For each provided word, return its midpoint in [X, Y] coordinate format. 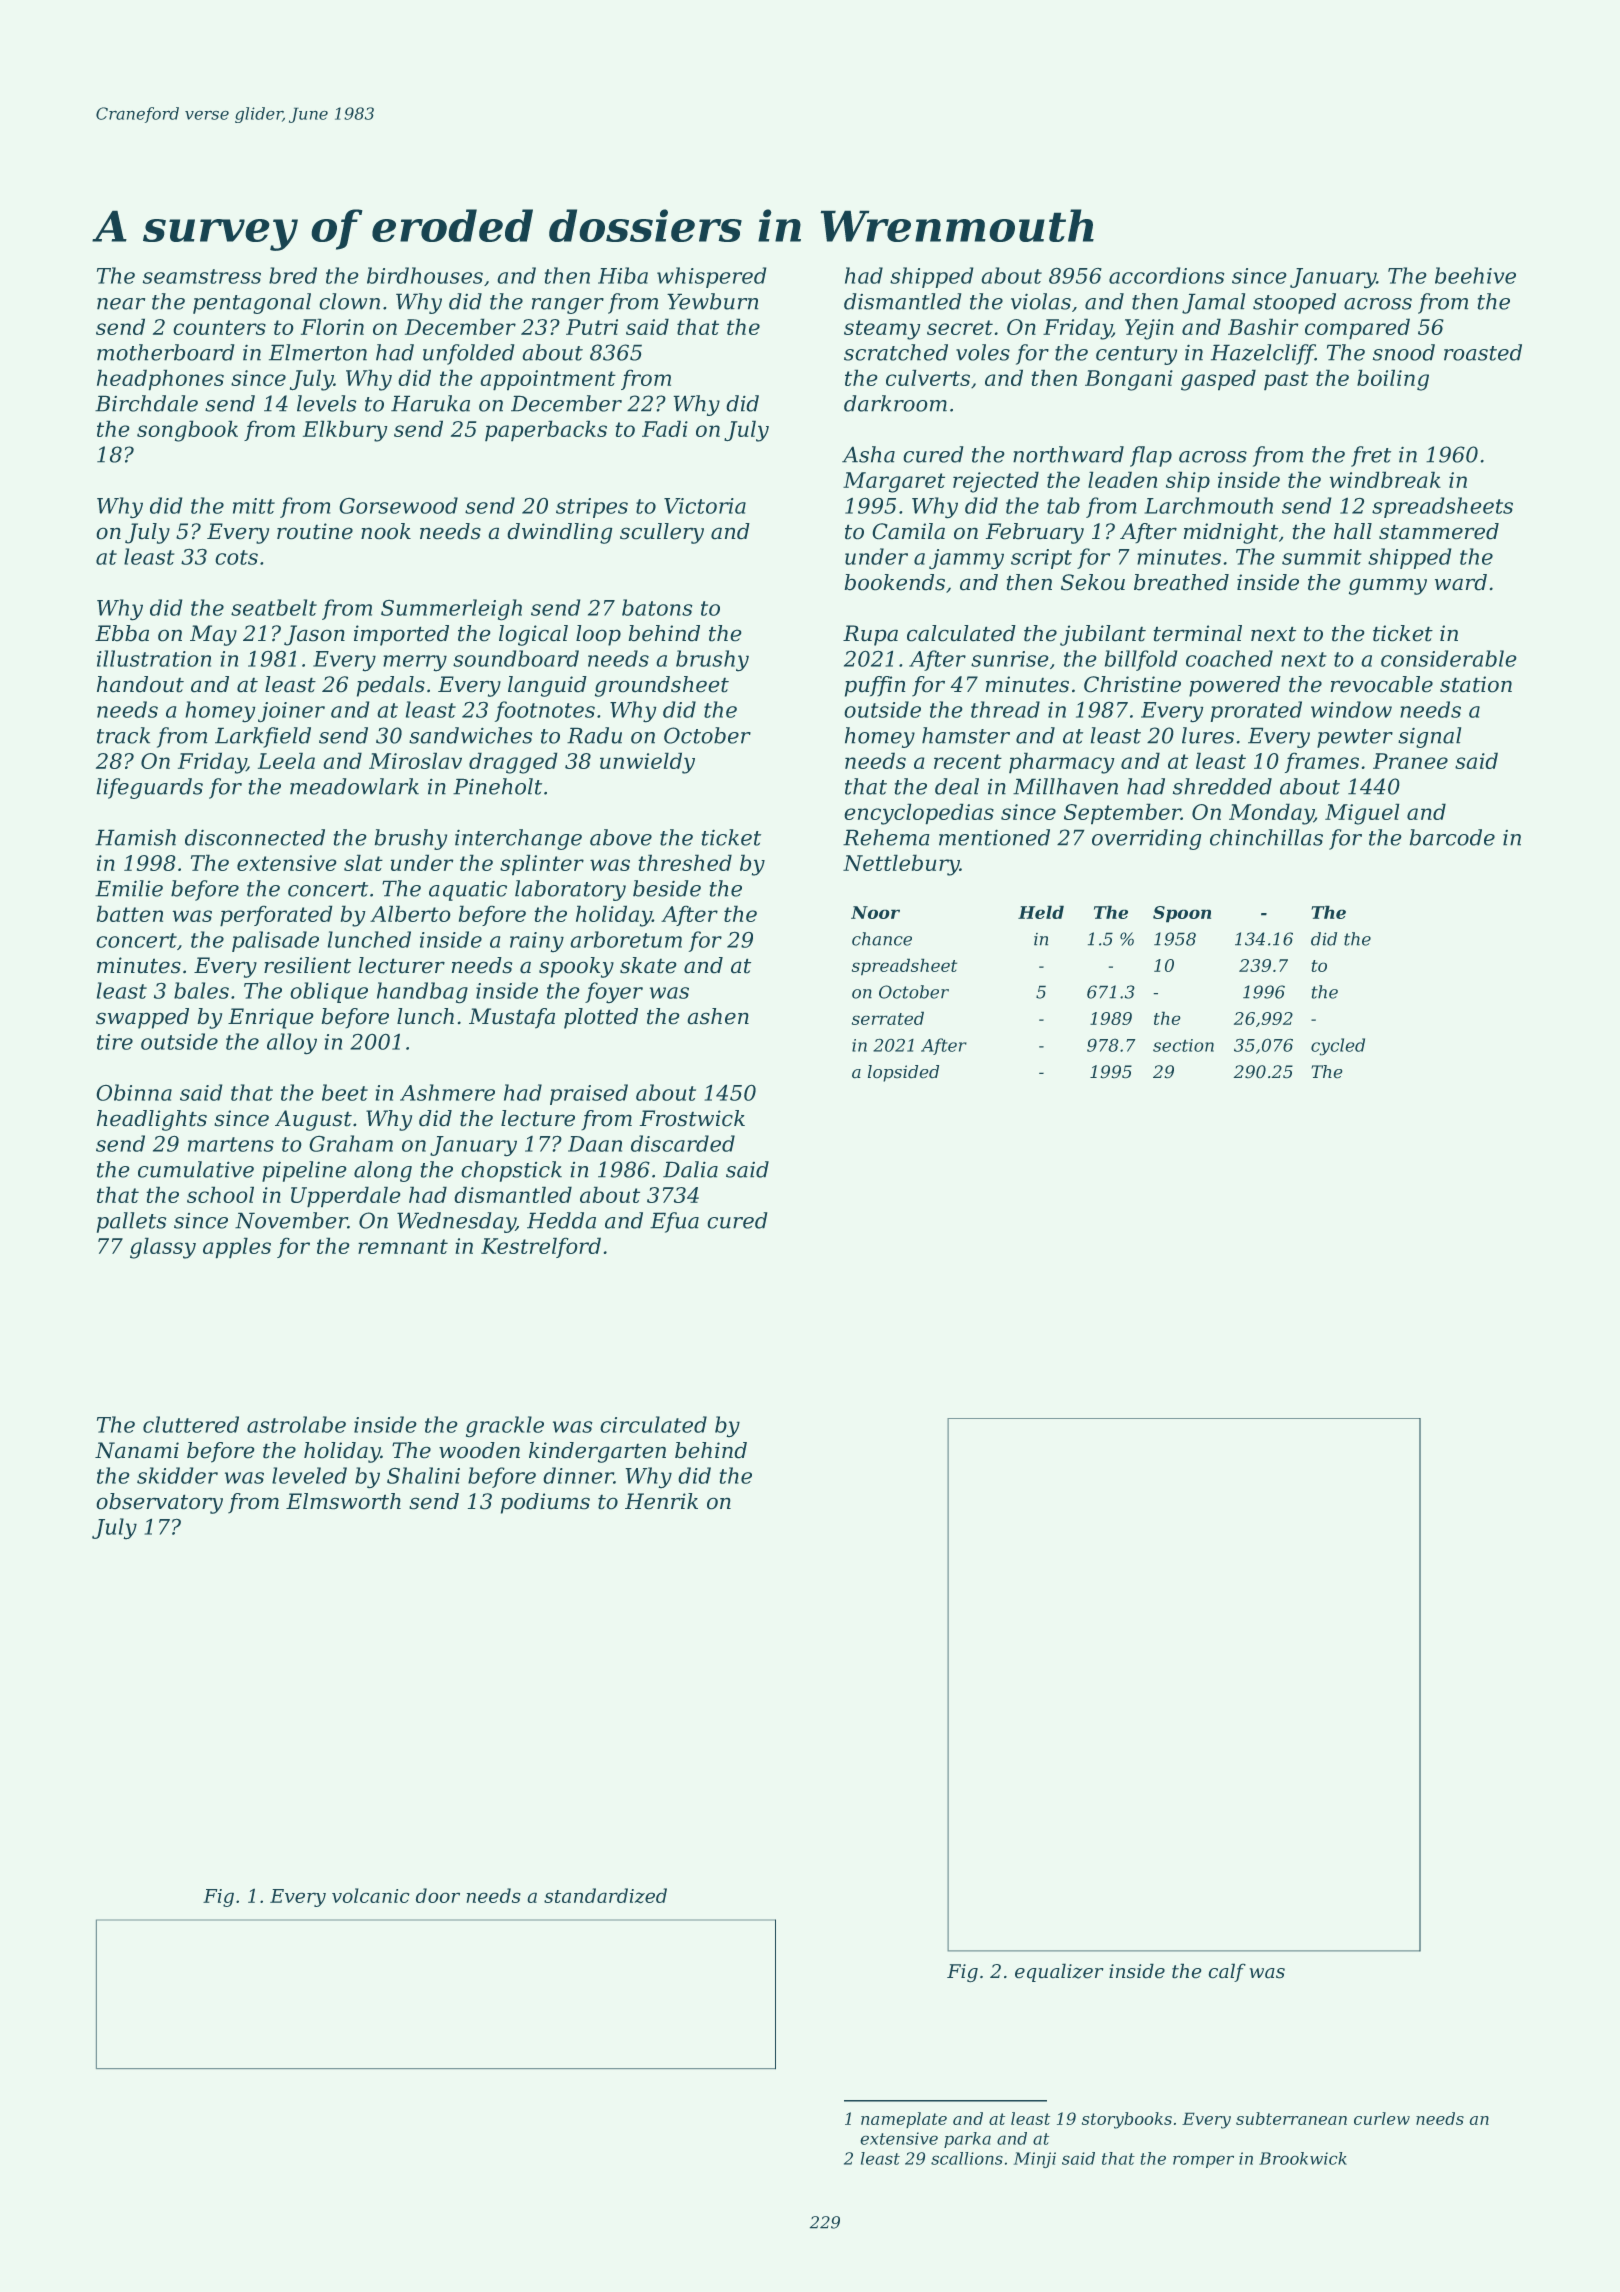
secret [960, 327]
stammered [1439, 531]
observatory [160, 1503]
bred [293, 275]
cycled [1338, 1046]
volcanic [370, 1895]
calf [1227, 1973]
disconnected [255, 837]
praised [589, 1094]
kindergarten [597, 1452]
